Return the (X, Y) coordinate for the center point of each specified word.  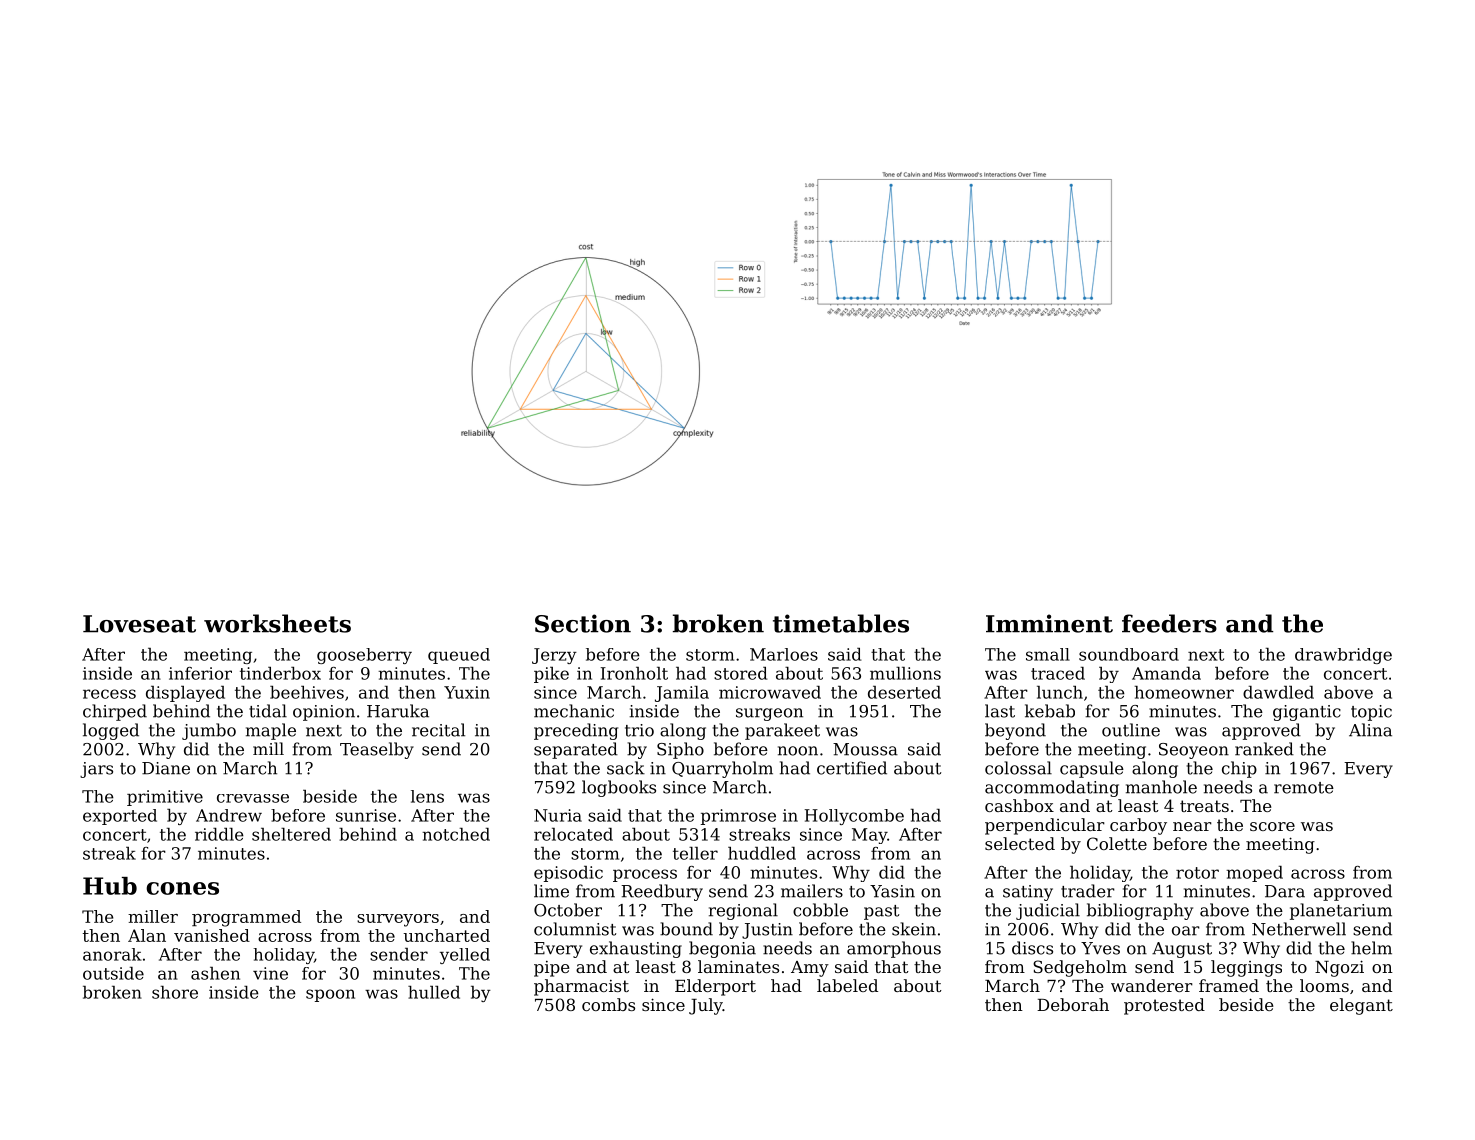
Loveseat (139, 624)
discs (1032, 948)
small (1048, 654)
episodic (568, 874)
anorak (112, 954)
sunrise (366, 815)
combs (608, 1004)
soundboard (1129, 654)
